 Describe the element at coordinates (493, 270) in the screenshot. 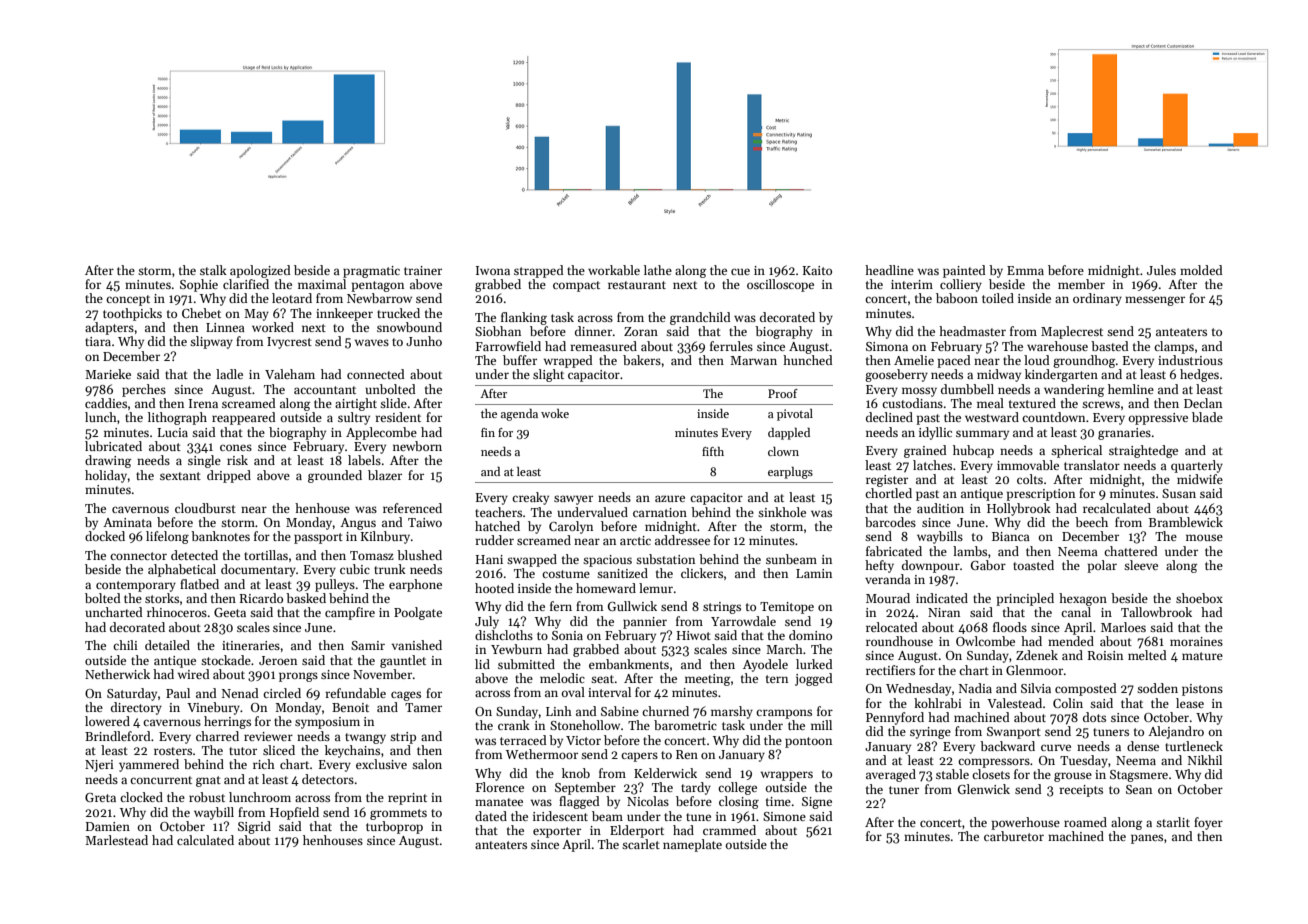

I see `Iwona` at that location.
